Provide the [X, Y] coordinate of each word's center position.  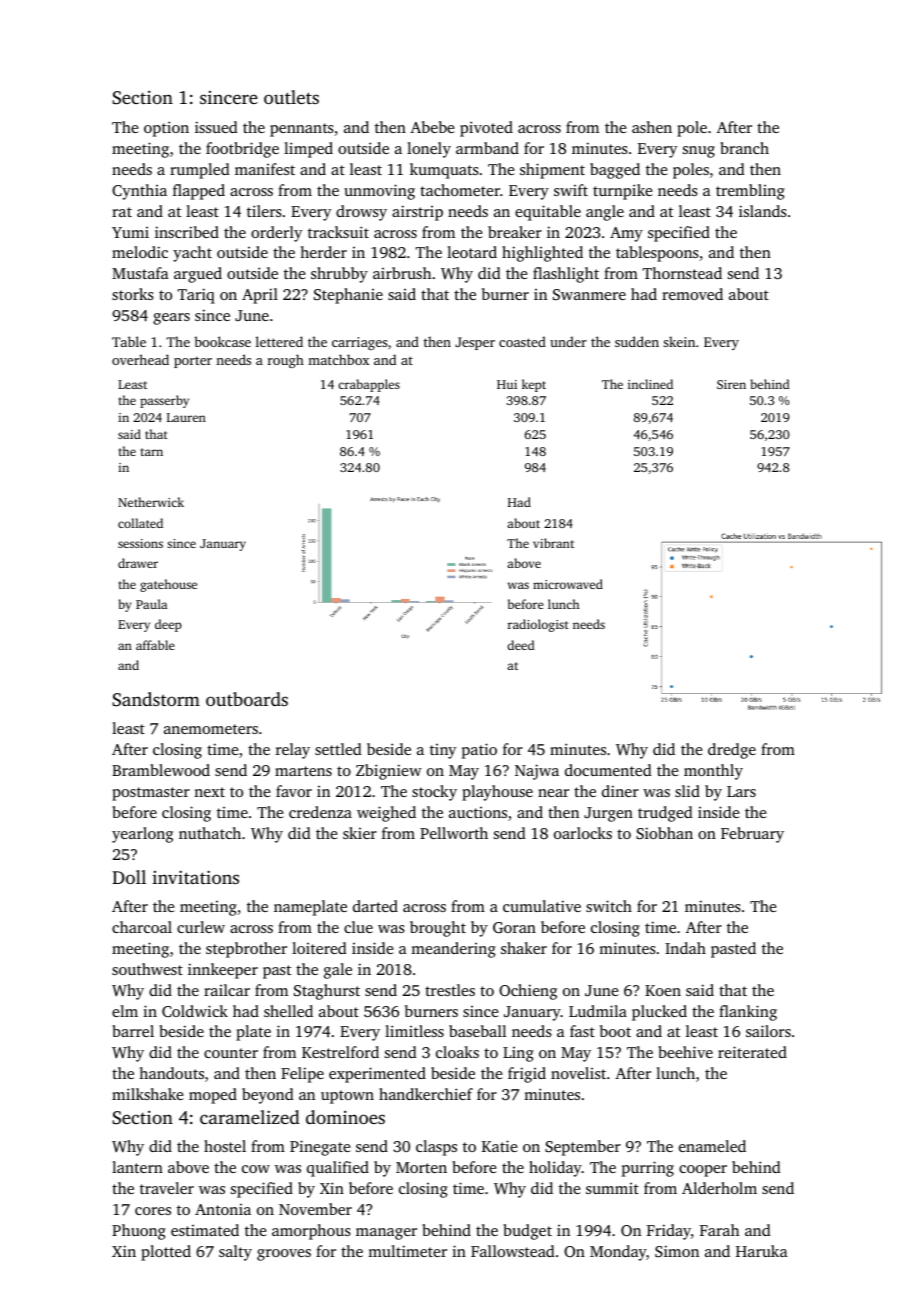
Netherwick [151, 502]
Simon [677, 1251]
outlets [291, 97]
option [166, 129]
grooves [284, 1255]
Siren [731, 384]
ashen [652, 127]
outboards [247, 699]
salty [235, 1253]
